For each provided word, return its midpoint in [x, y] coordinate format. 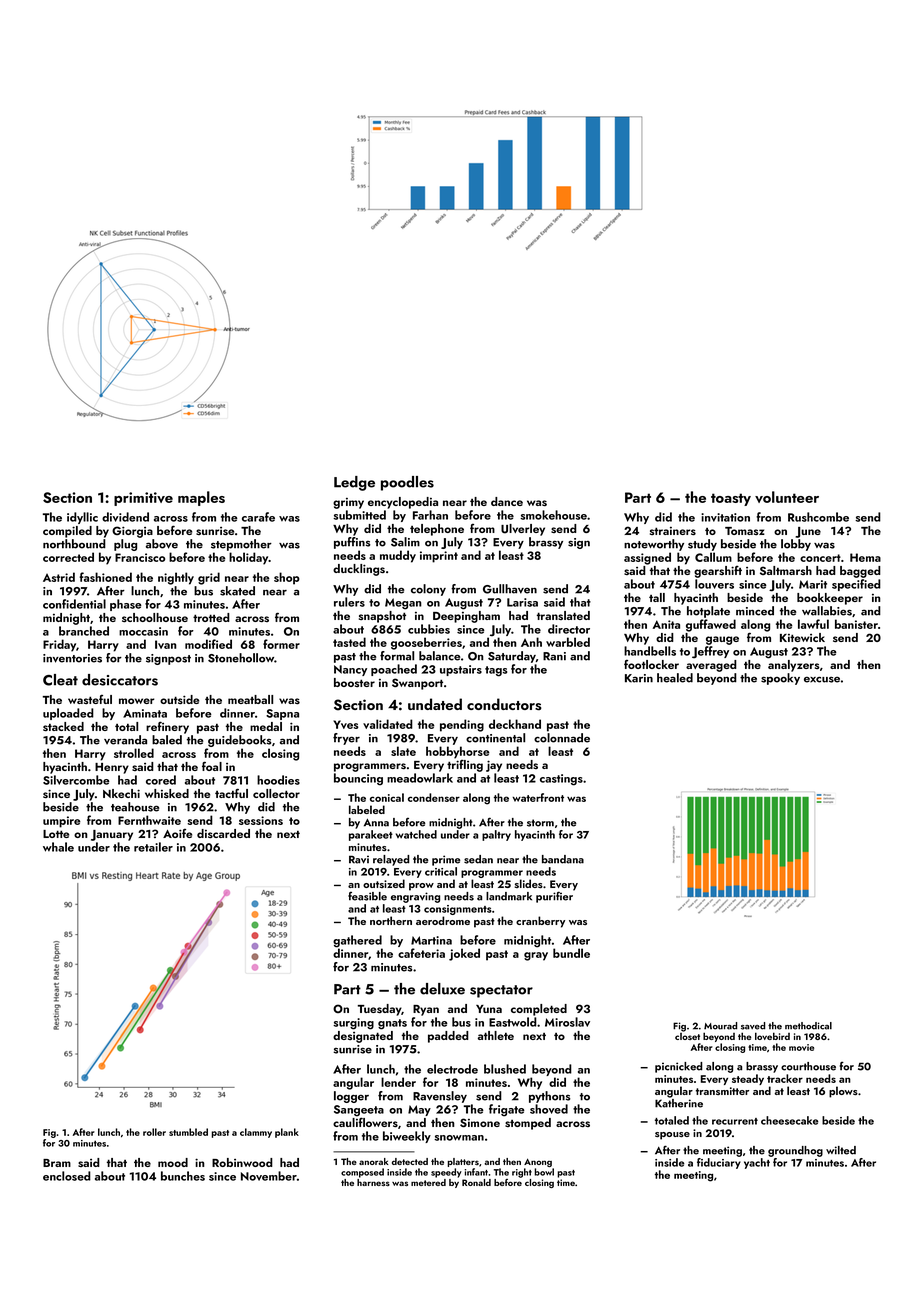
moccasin [143, 631]
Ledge [354, 483]
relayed [391, 860]
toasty [731, 499]
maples [201, 498]
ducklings [359, 570]
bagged [860, 572]
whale [58, 847]
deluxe [442, 989]
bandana [563, 859]
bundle [571, 953]
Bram [57, 1163]
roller [154, 1132]
